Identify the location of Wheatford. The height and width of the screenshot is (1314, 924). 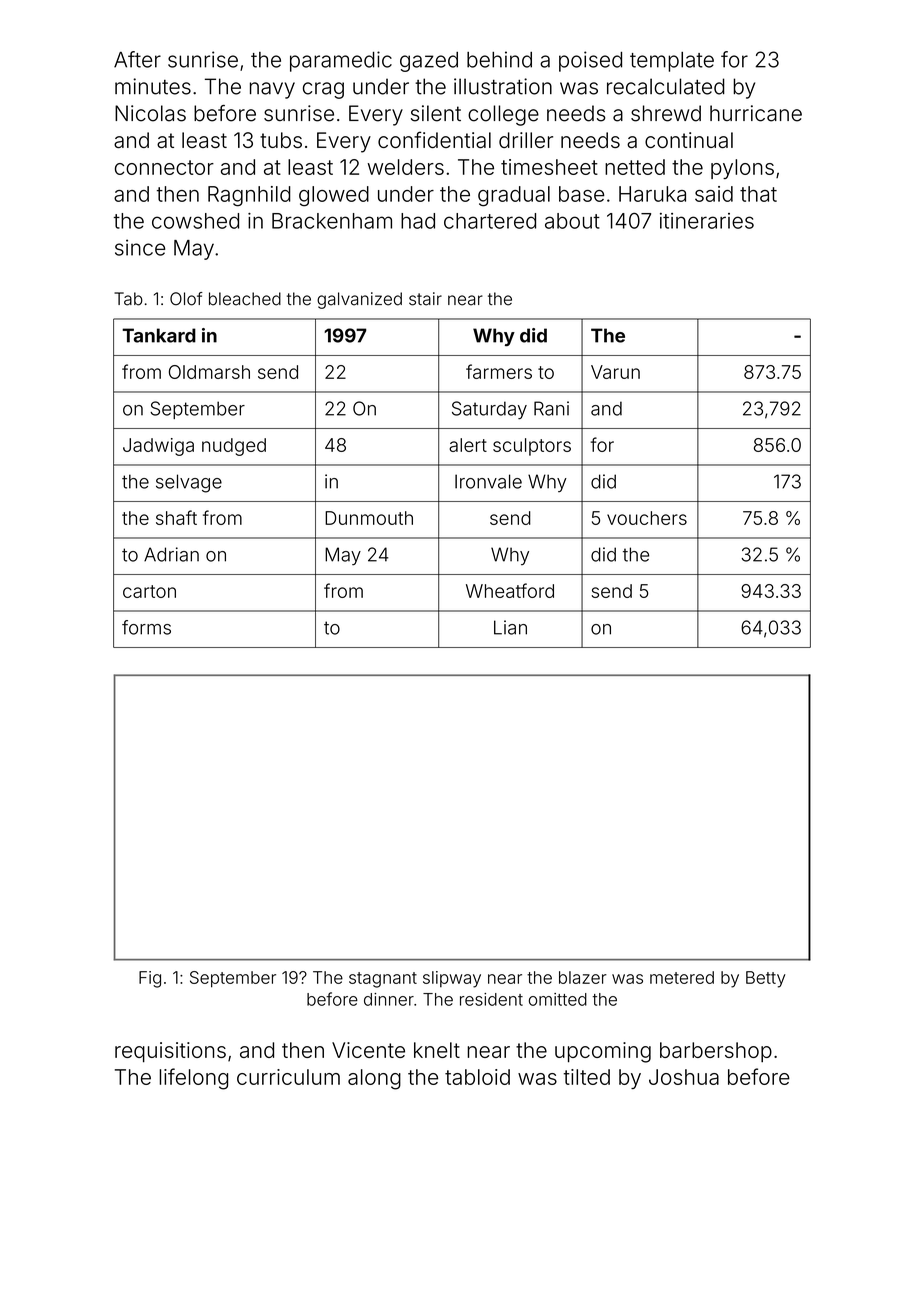
(510, 590).
